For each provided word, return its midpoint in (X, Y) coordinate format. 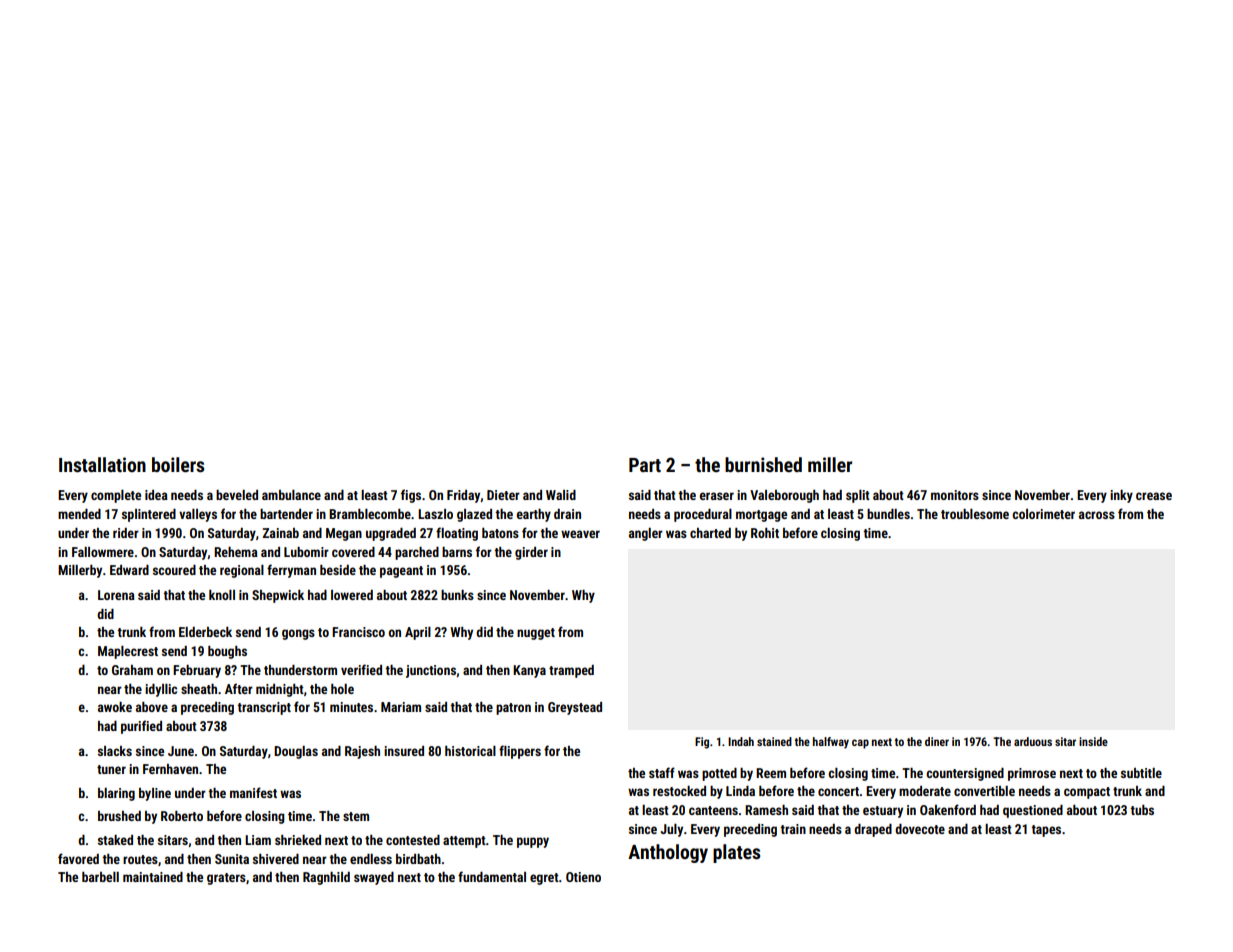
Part (645, 465)
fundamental (492, 876)
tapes (1046, 831)
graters (226, 879)
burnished (763, 464)
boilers (178, 464)
